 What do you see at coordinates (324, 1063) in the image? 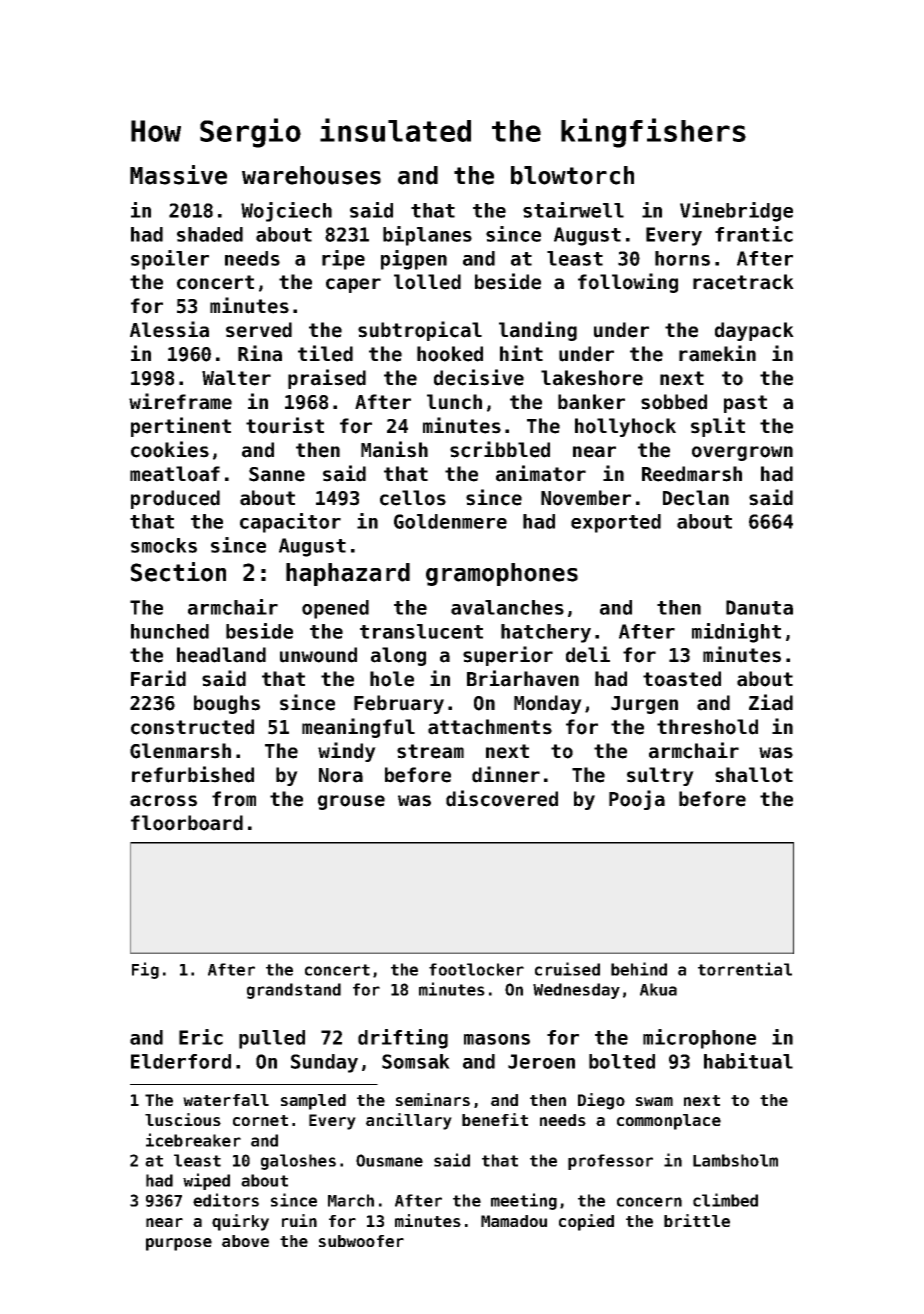
I see `Sunday` at bounding box center [324, 1063].
